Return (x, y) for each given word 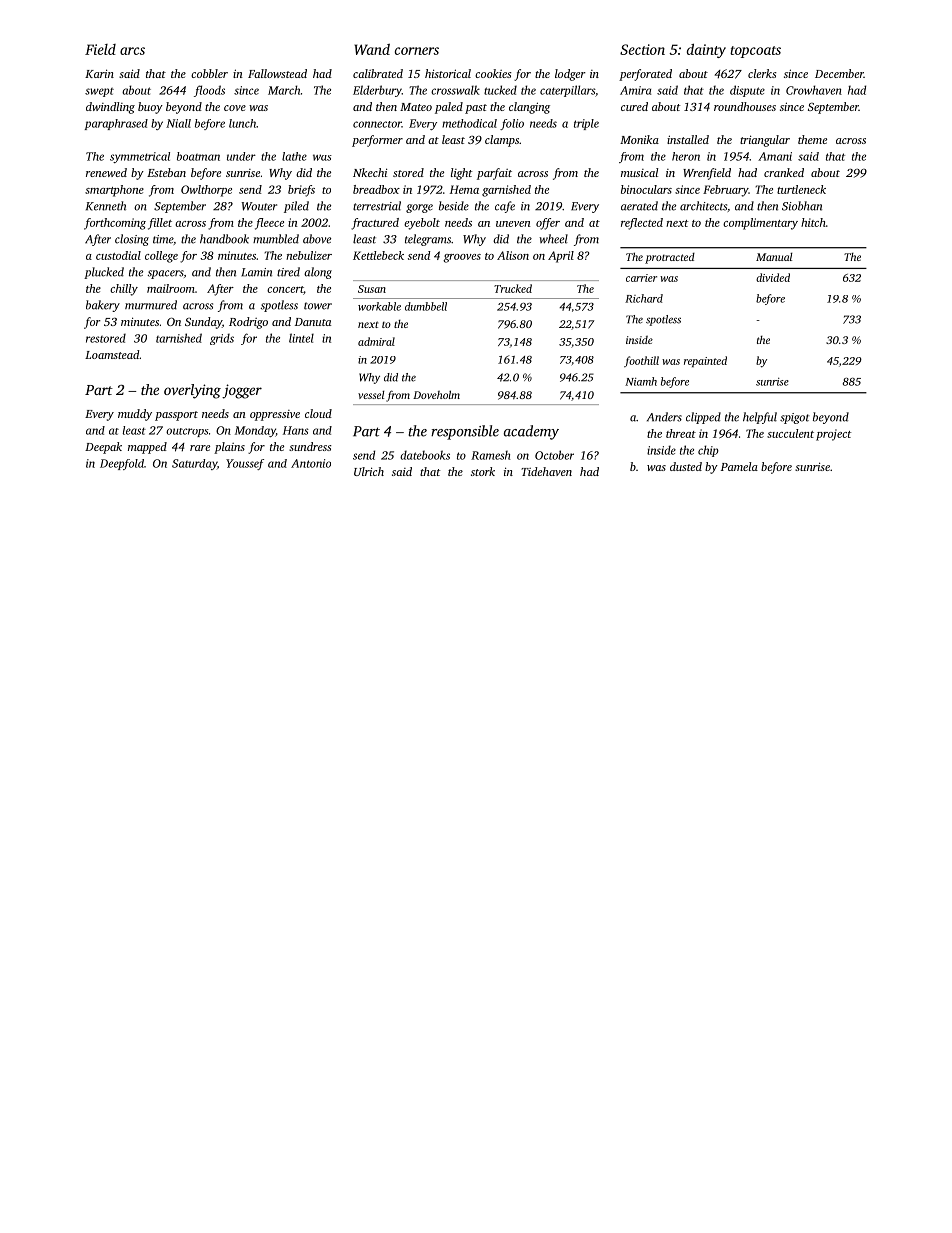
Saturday (194, 464)
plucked (104, 273)
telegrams (428, 240)
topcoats (755, 52)
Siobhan (802, 206)
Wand (372, 49)
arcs (132, 51)
